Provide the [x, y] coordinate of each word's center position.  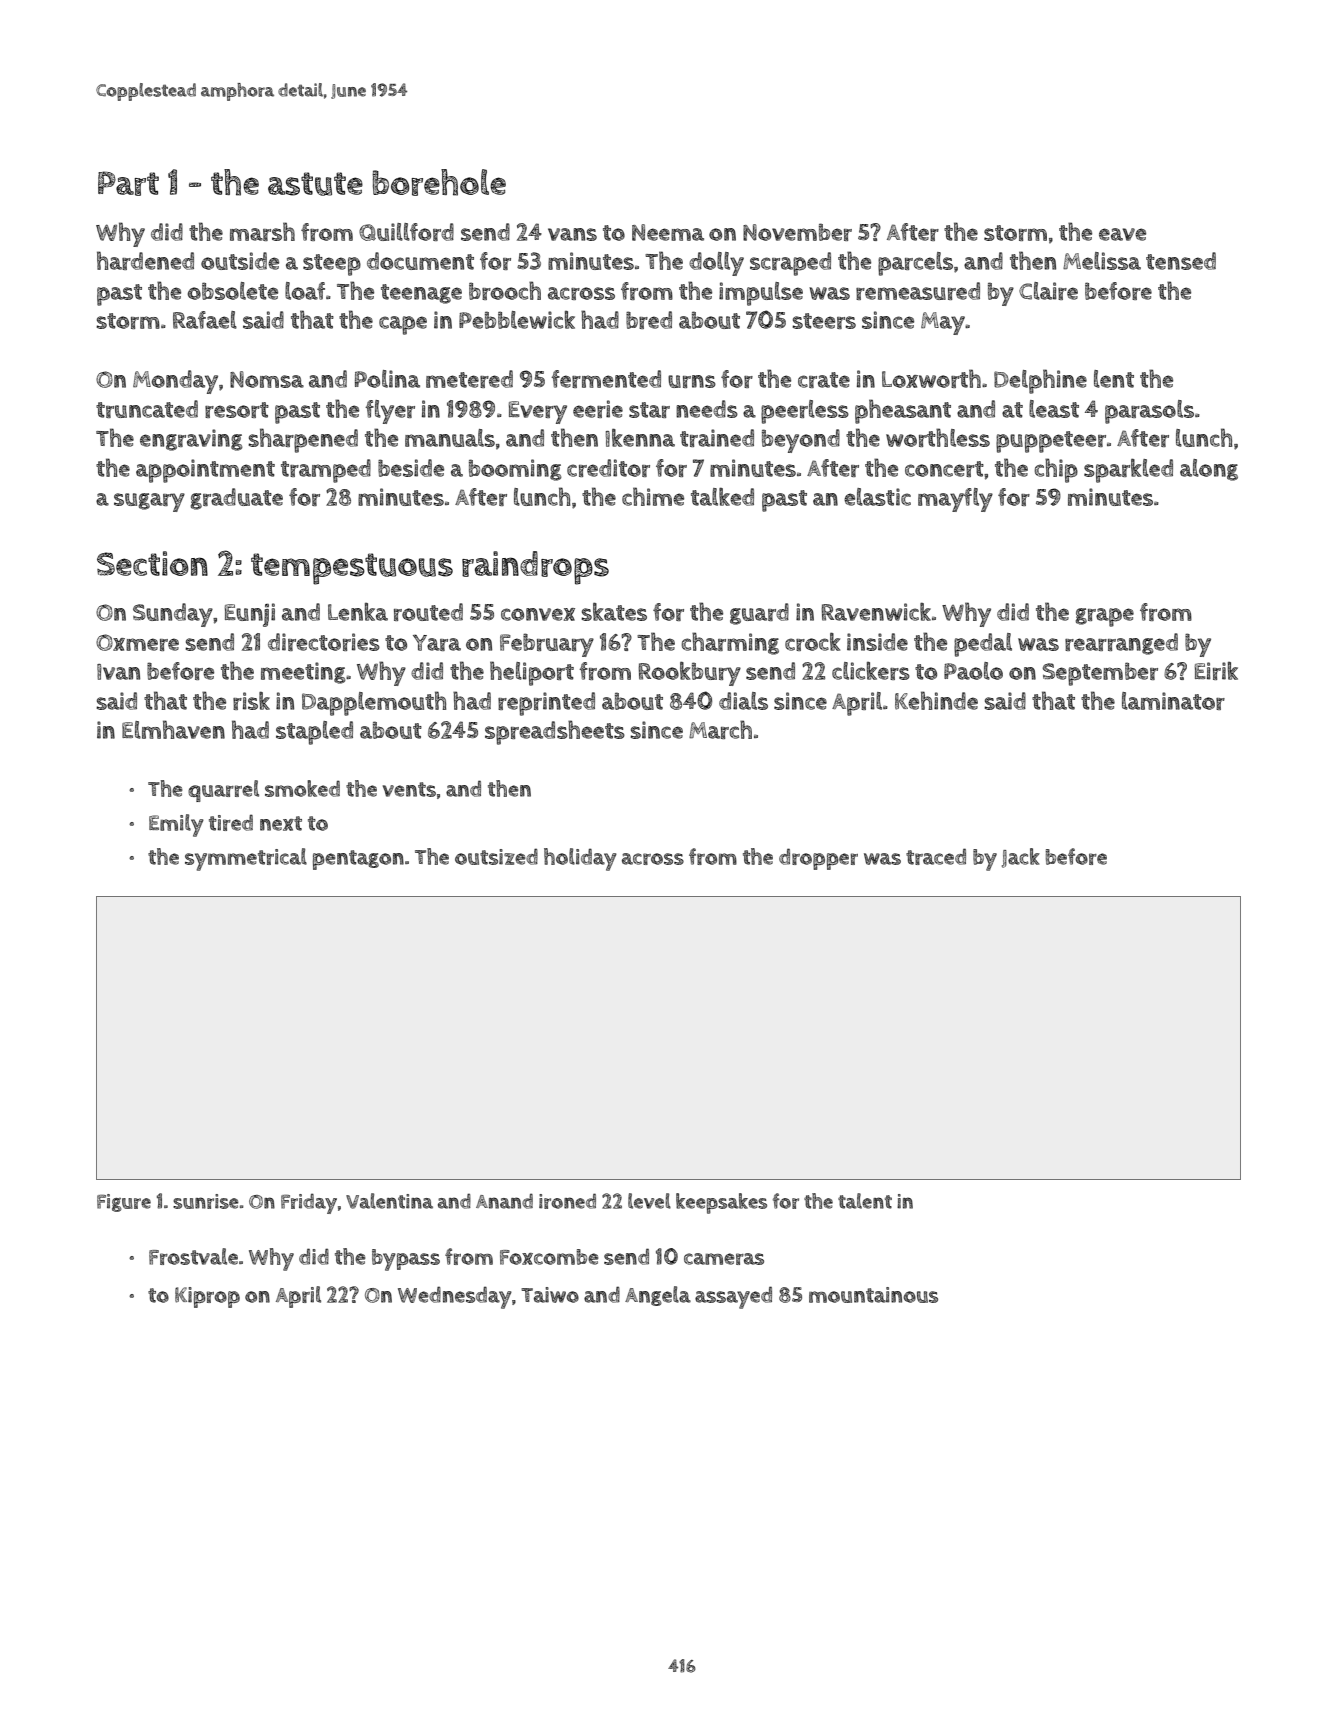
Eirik [1216, 671]
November [797, 232]
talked [722, 497]
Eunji [250, 615]
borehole [439, 182]
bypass [406, 1260]
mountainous [873, 1295]
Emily [176, 825]
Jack [1021, 858]
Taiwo [550, 1295]
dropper [818, 859]
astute [315, 184]
